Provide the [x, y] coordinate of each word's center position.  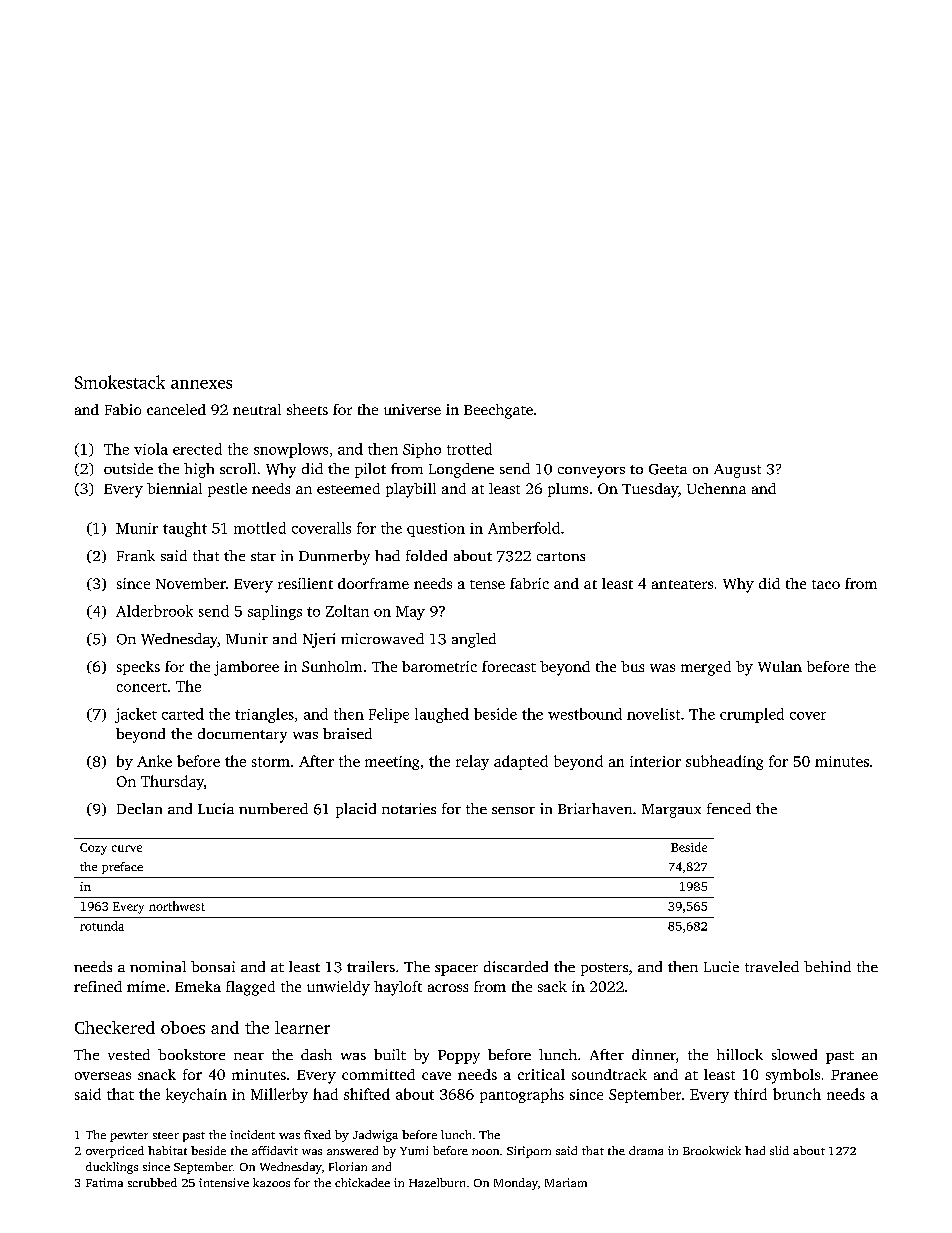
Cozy [93, 849]
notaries [409, 808]
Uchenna [716, 488]
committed [378, 1074]
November [191, 583]
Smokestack [120, 382]
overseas [103, 1076]
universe [412, 409]
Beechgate [498, 411]
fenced [729, 808]
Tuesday [650, 490]
